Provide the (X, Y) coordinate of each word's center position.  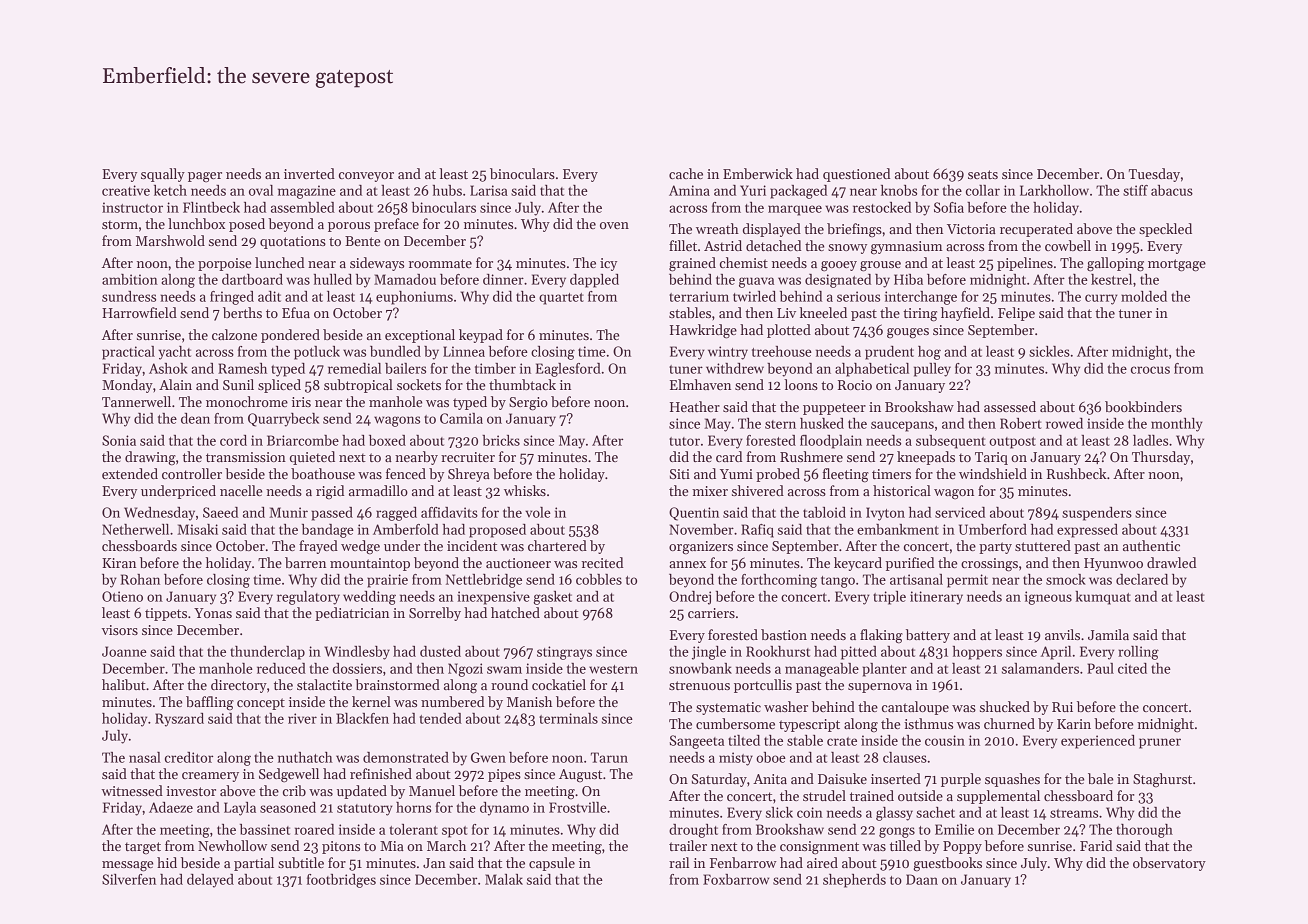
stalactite (324, 684)
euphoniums (414, 298)
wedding (369, 598)
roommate (440, 263)
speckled (1165, 230)
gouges (908, 333)
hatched (515, 612)
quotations (293, 242)
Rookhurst (778, 651)
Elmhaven (700, 384)
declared (1142, 579)
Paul (1100, 668)
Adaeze (171, 807)
